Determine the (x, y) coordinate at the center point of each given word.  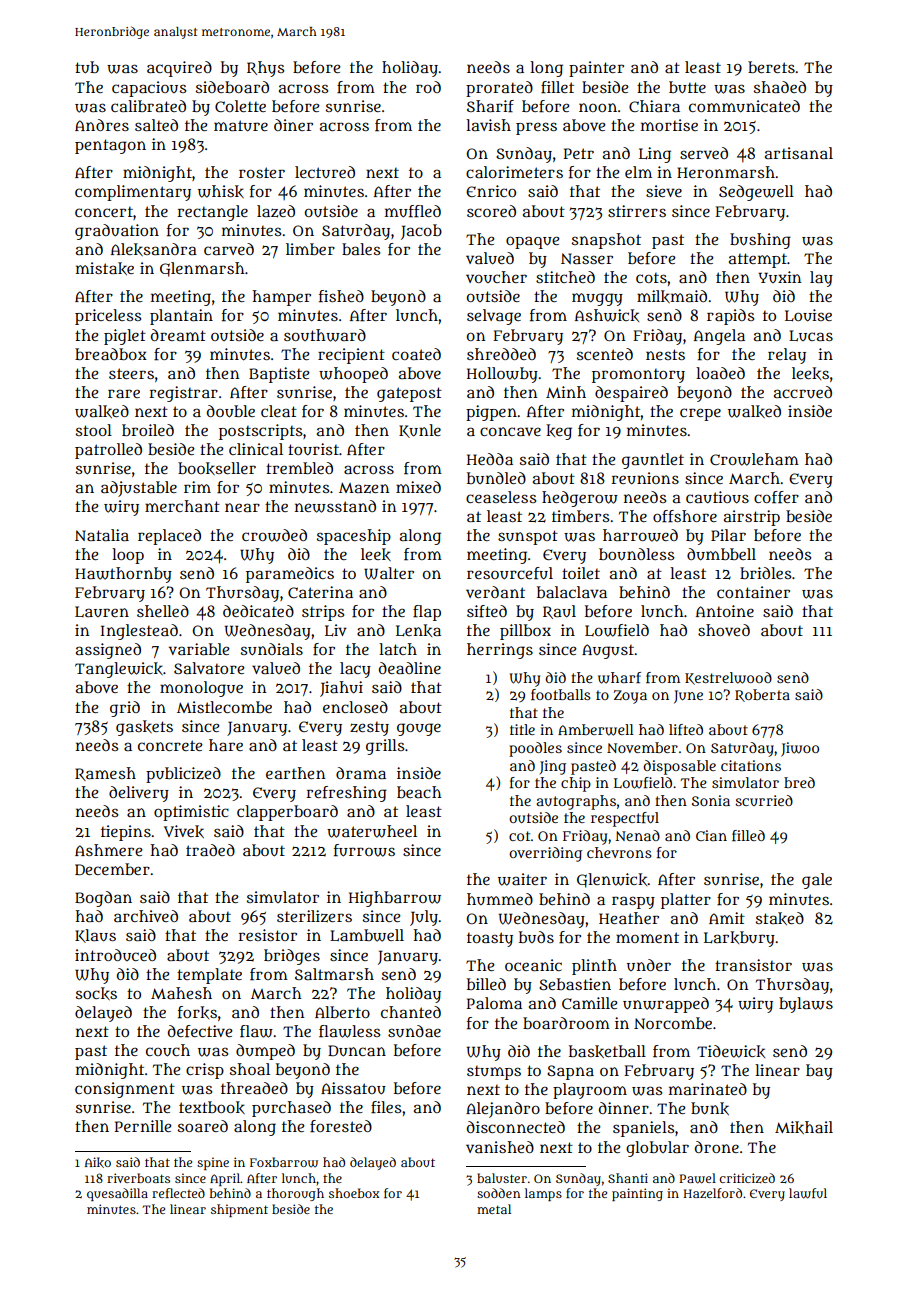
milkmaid (672, 296)
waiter (522, 879)
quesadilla (117, 1194)
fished (341, 296)
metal (494, 1209)
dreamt (178, 335)
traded (210, 850)
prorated (499, 89)
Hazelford (713, 1193)
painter (596, 69)
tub (87, 67)
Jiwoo (800, 749)
